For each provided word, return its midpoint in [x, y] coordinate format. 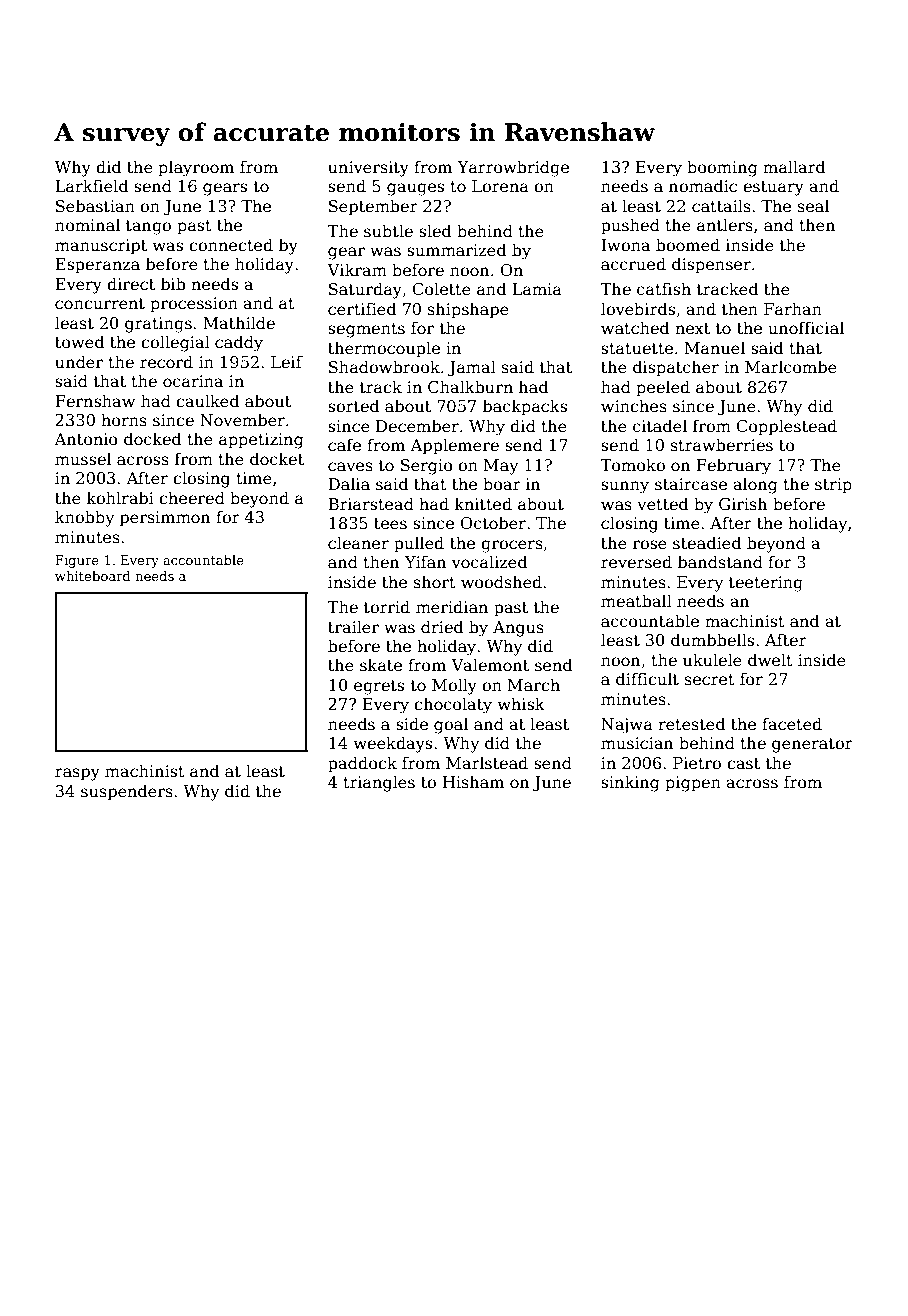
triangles [379, 783]
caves [350, 467]
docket [277, 459]
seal [813, 206]
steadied [707, 543]
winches [634, 405]
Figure [77, 561]
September [373, 207]
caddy [239, 343]
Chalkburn [470, 386]
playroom [196, 168]
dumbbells [712, 639]
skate [381, 665]
